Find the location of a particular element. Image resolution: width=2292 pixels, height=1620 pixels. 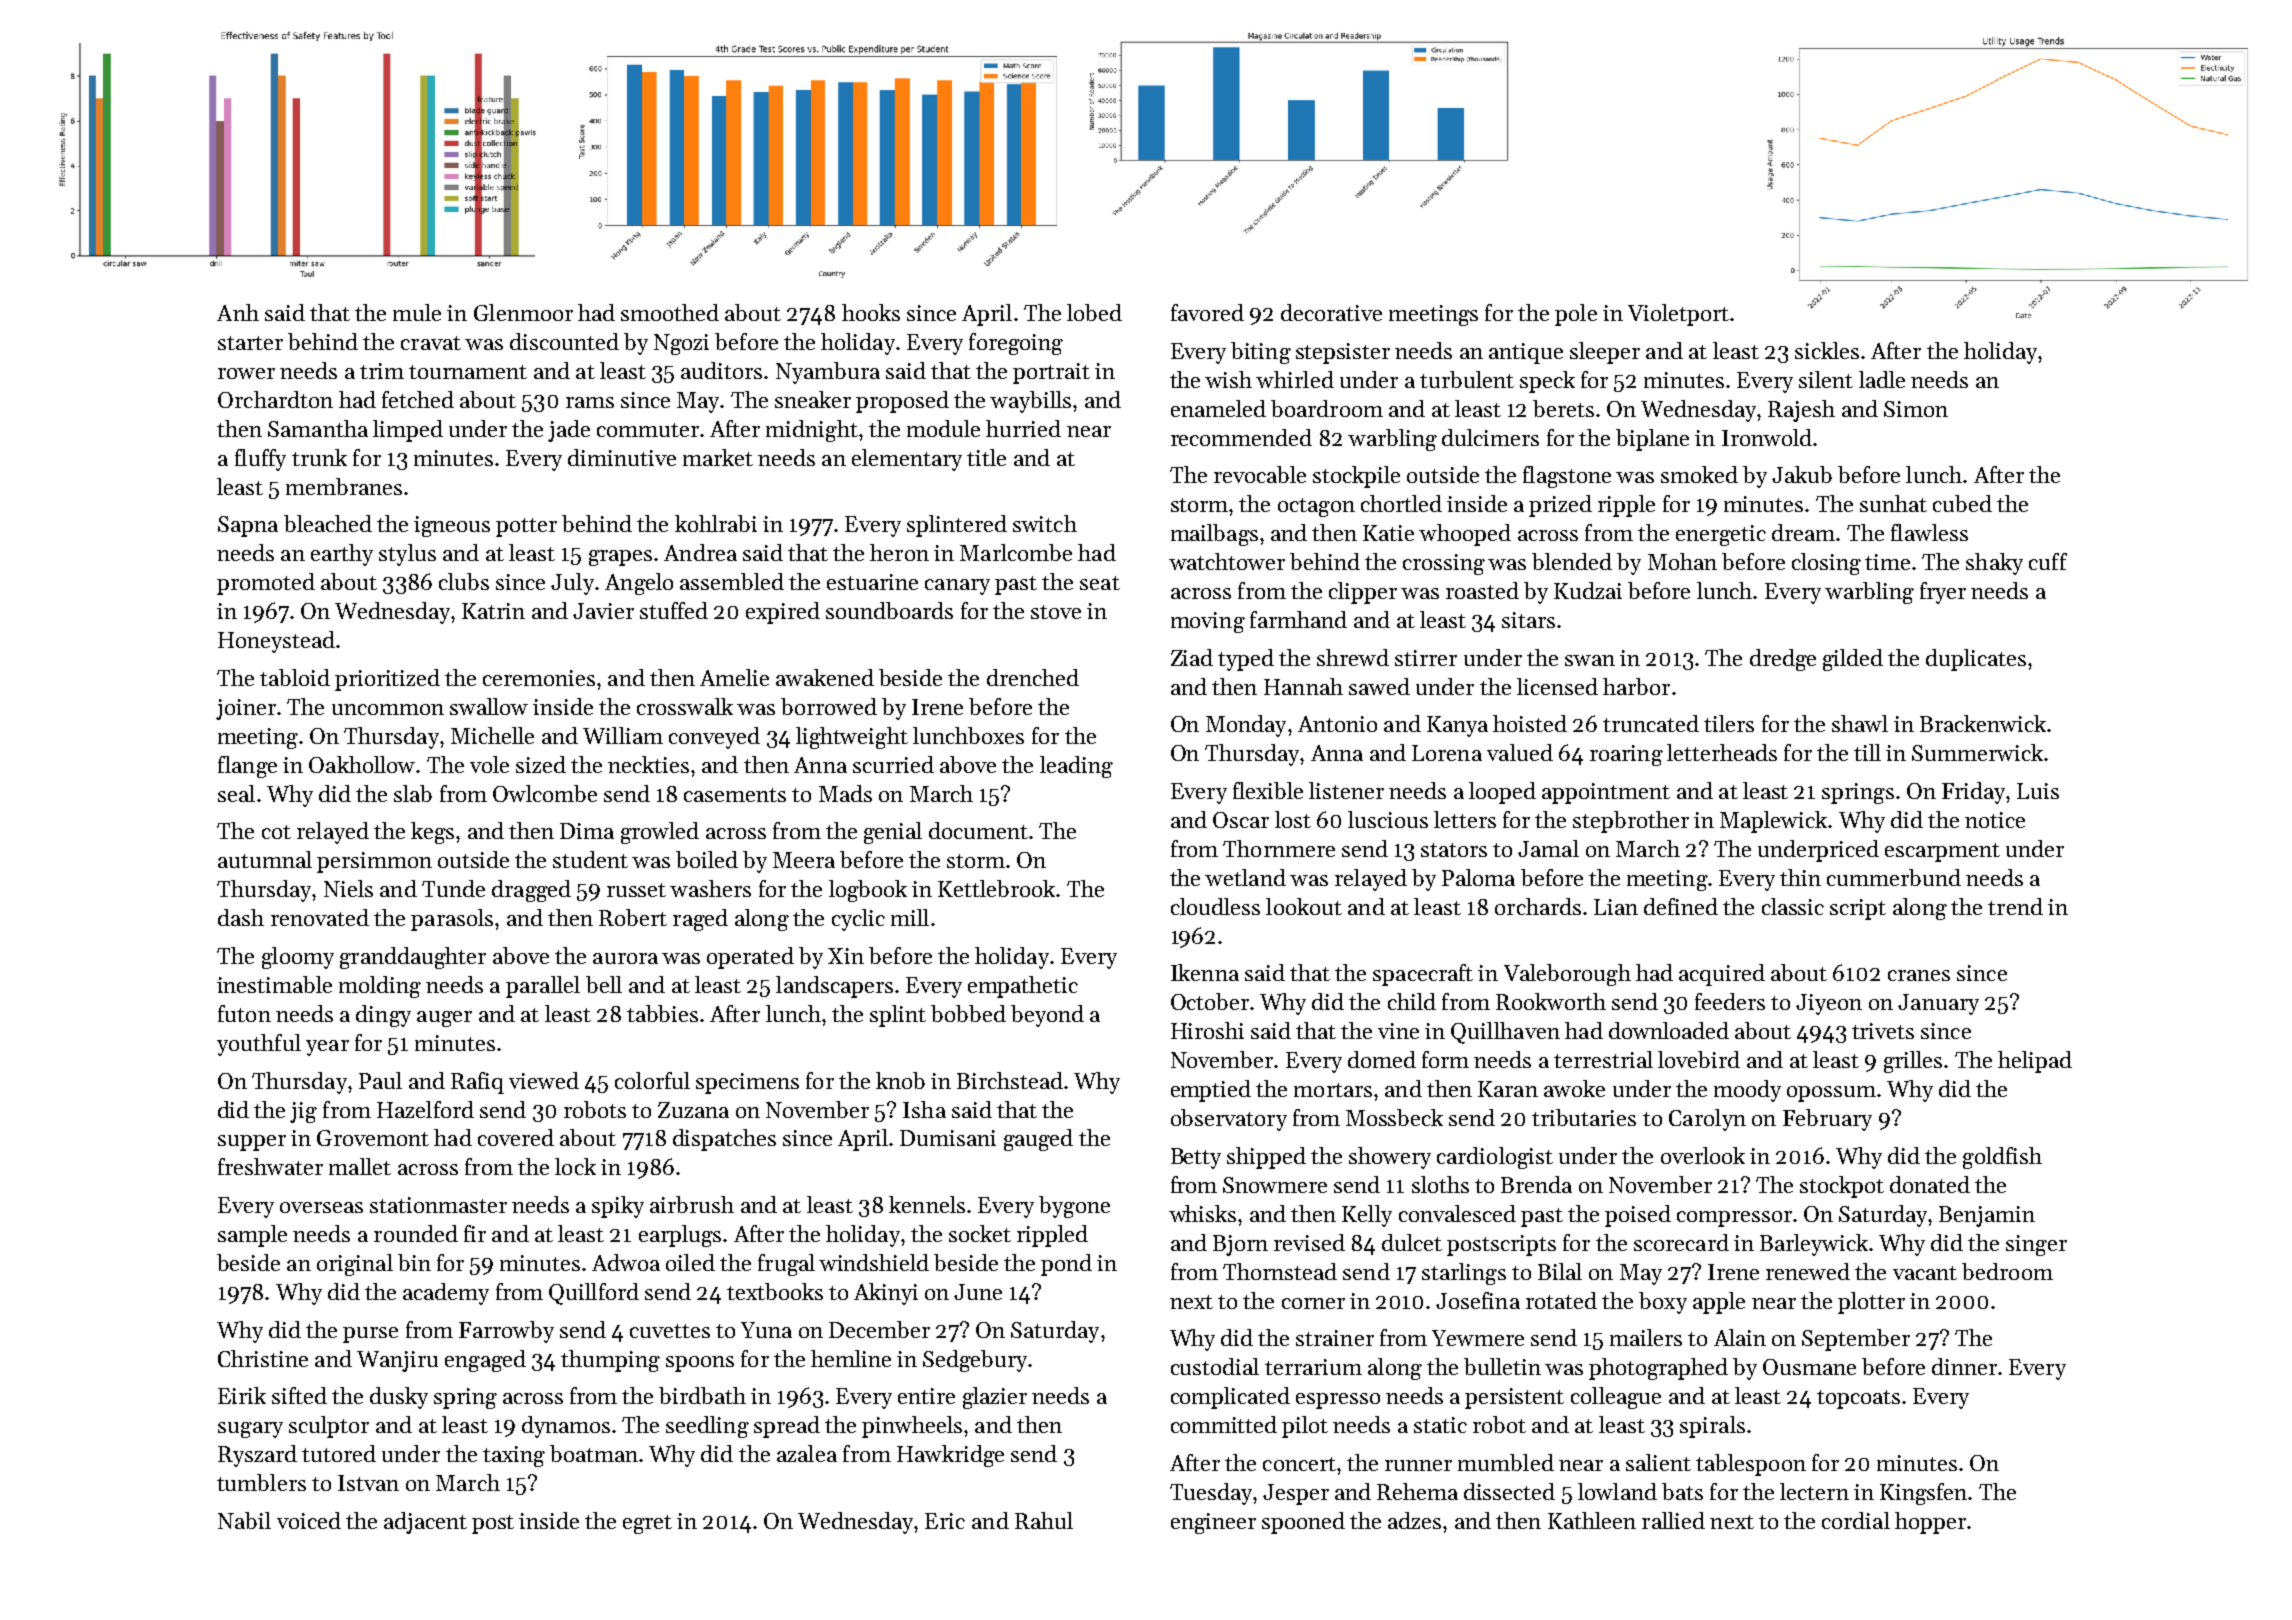

taxing is located at coordinates (514, 1456).
